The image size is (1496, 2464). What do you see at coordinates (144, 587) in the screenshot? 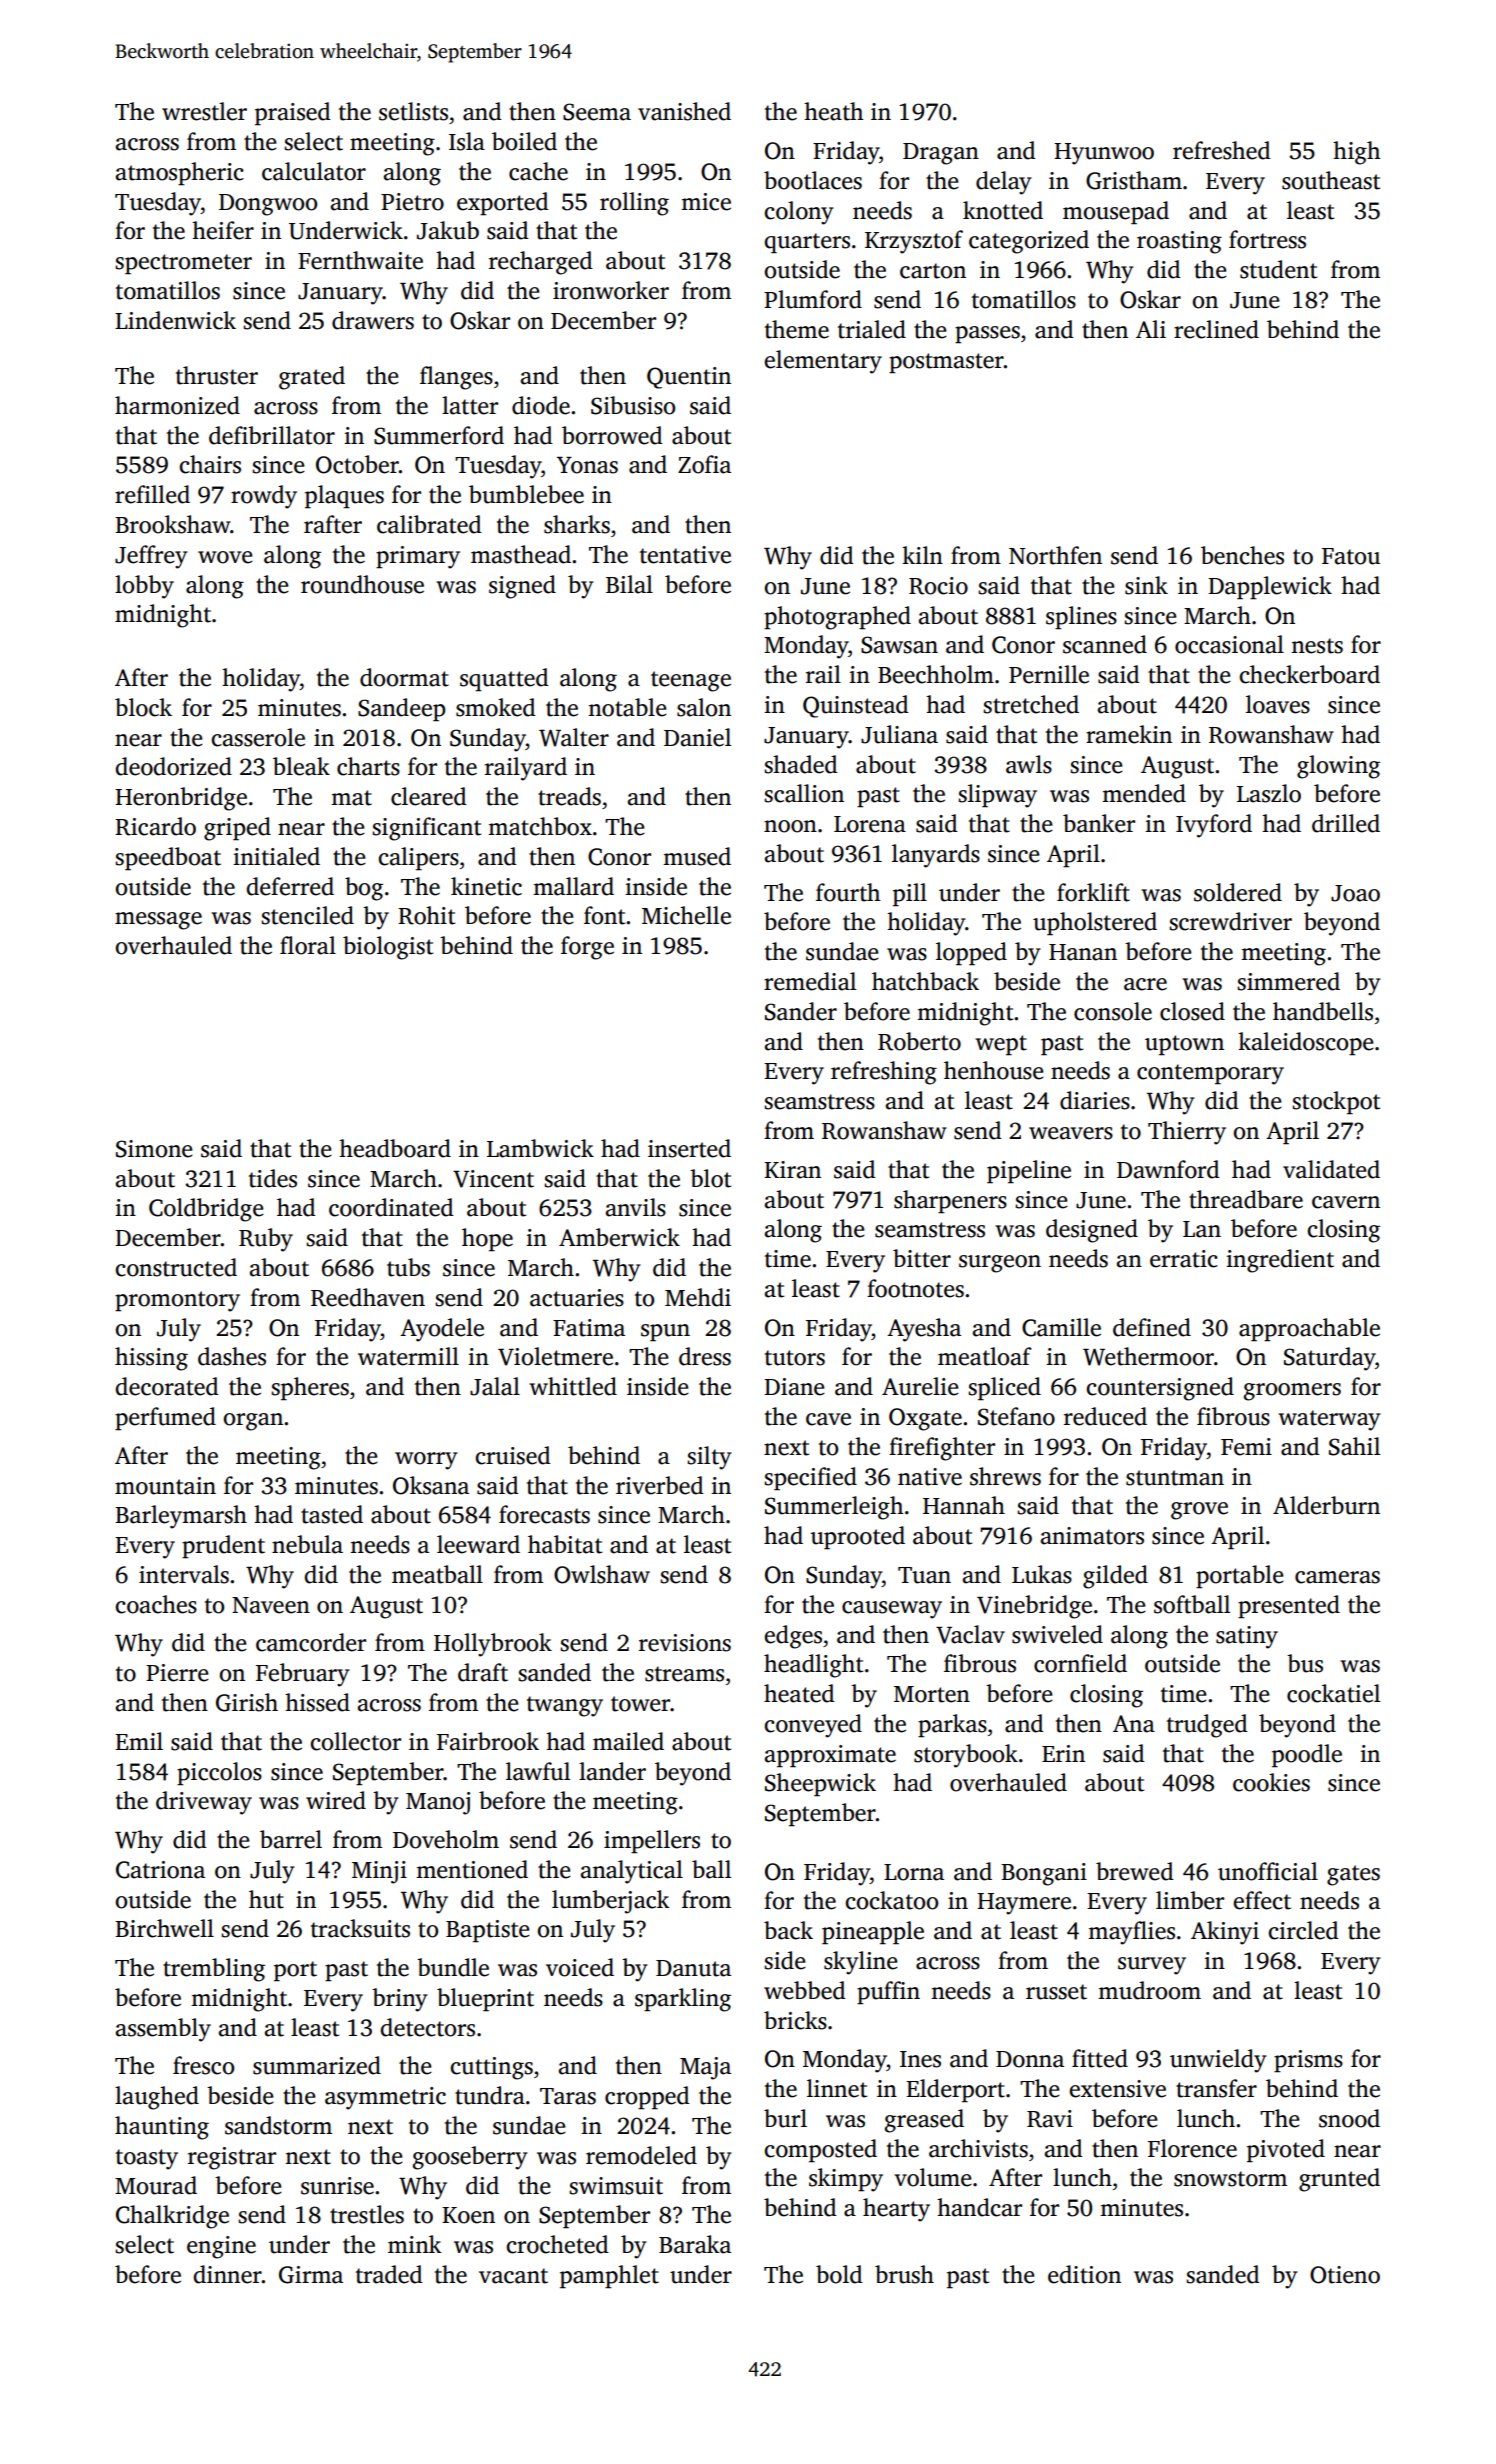
I see `lobby` at bounding box center [144, 587].
